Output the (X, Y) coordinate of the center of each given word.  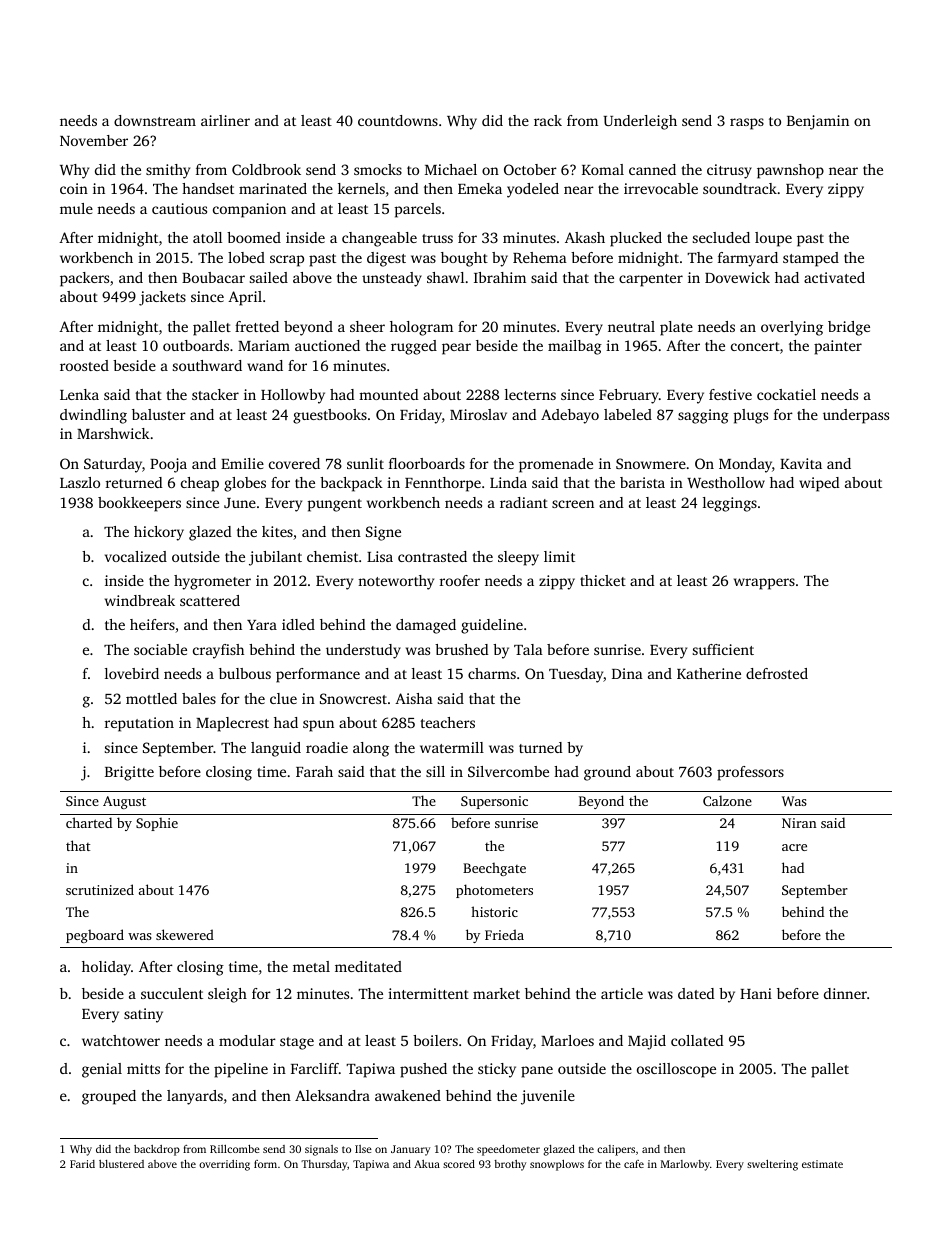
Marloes (567, 1040)
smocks (378, 169)
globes (245, 484)
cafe (634, 1164)
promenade (556, 465)
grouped (109, 1097)
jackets (162, 298)
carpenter (651, 280)
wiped (819, 484)
